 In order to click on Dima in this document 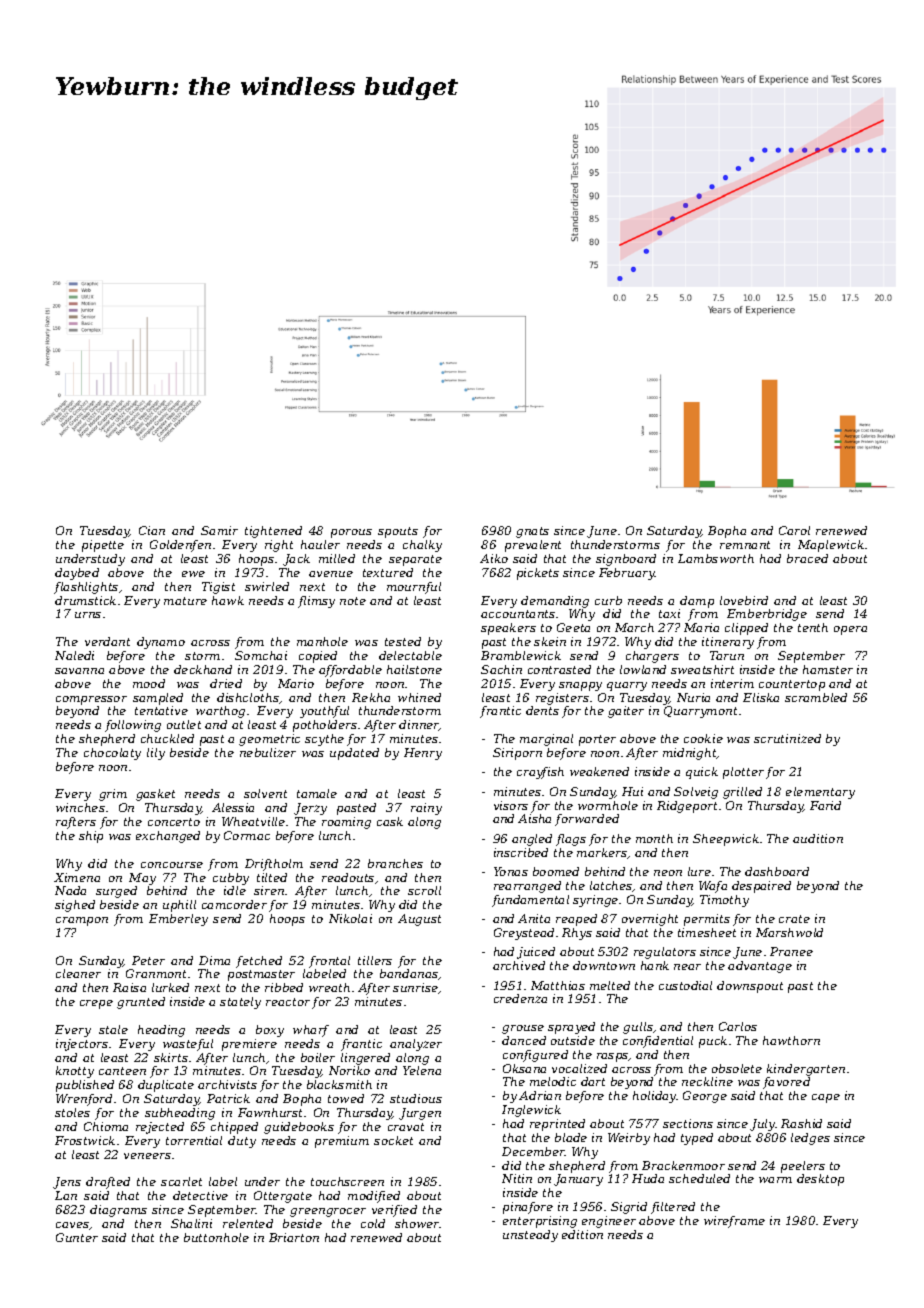, I will do `click(214, 960)`.
